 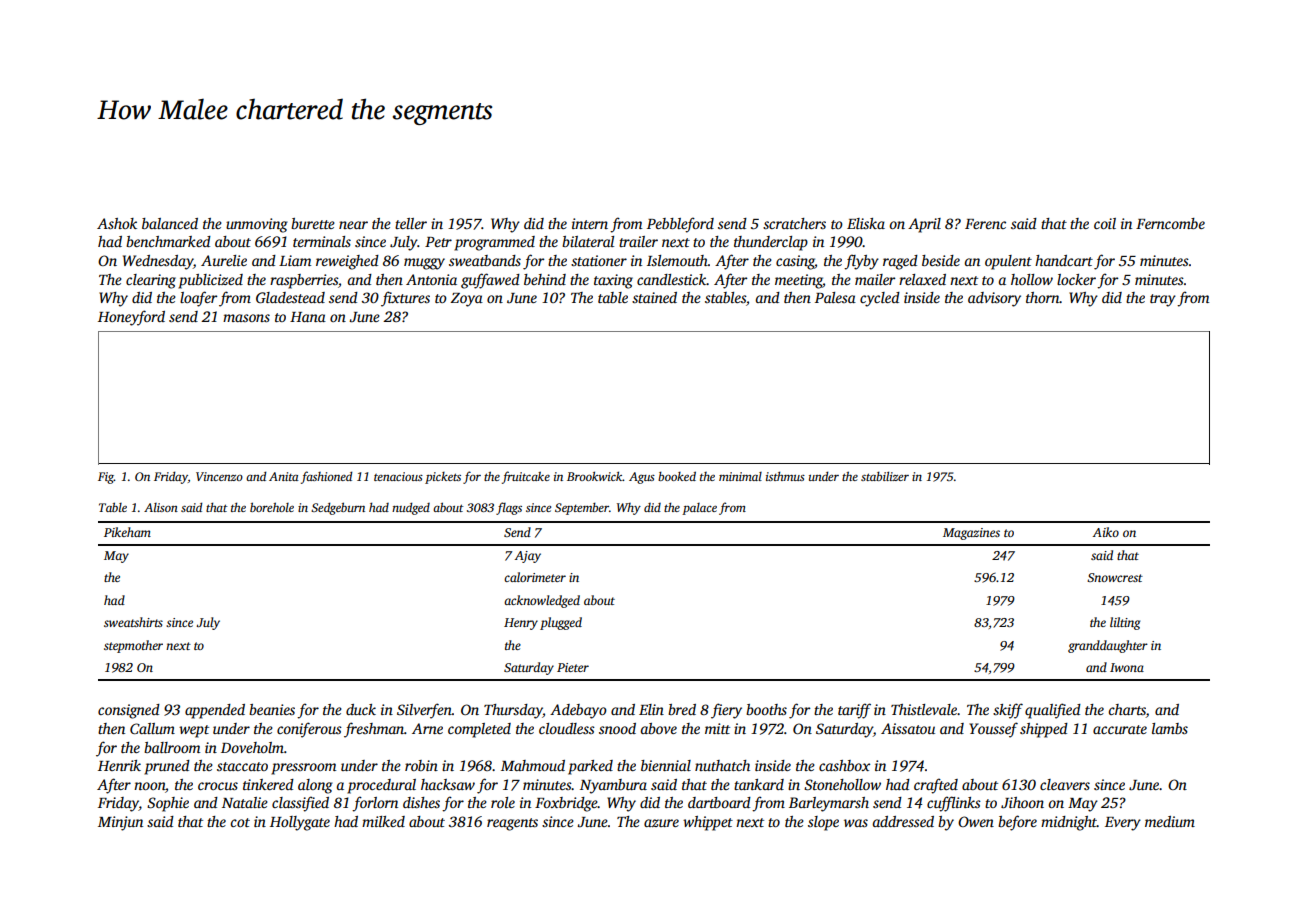 What do you see at coordinates (1106, 532) in the screenshot?
I see `Aiko` at bounding box center [1106, 532].
